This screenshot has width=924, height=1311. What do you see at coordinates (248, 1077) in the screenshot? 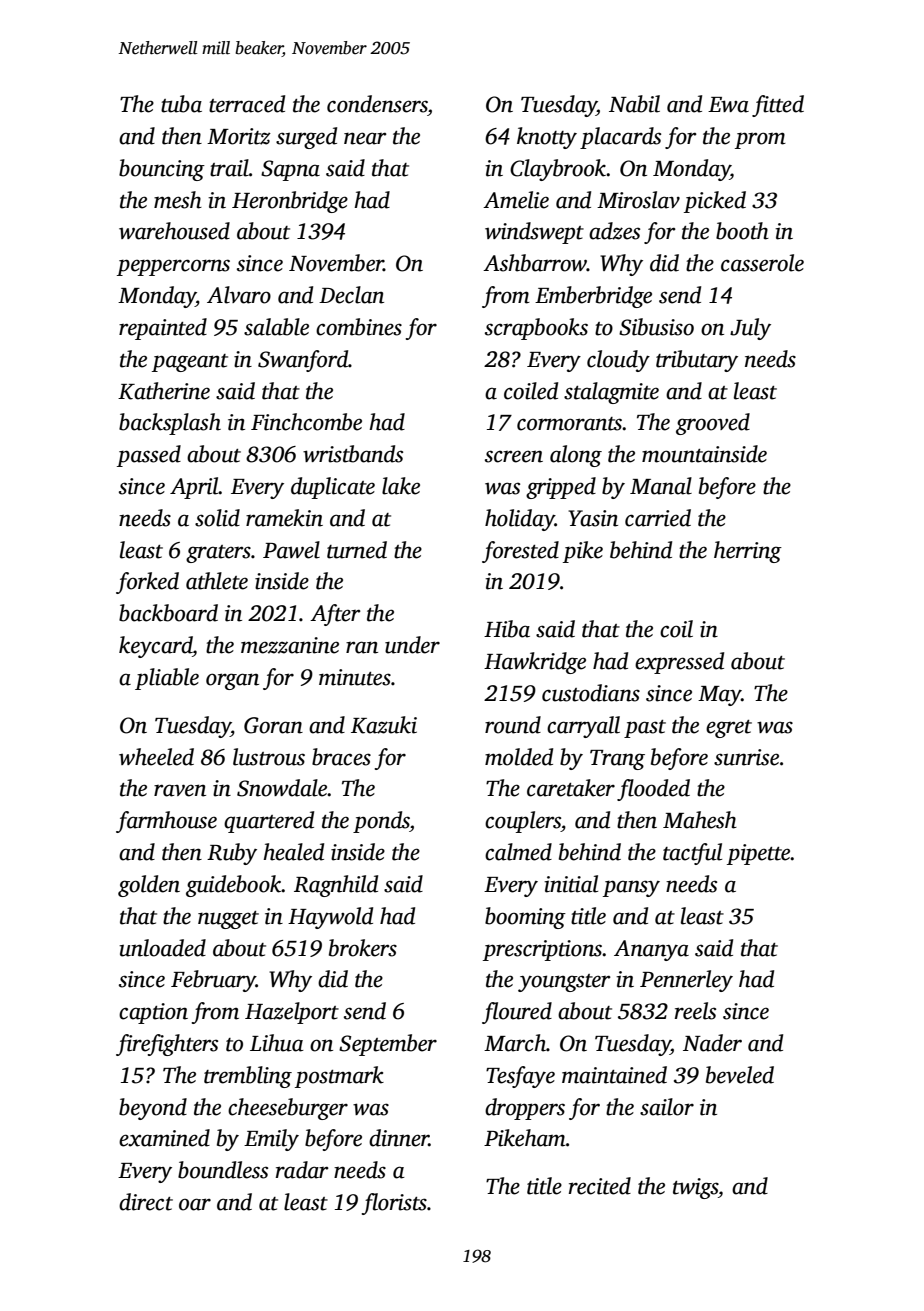
I see `trembling` at bounding box center [248, 1077].
